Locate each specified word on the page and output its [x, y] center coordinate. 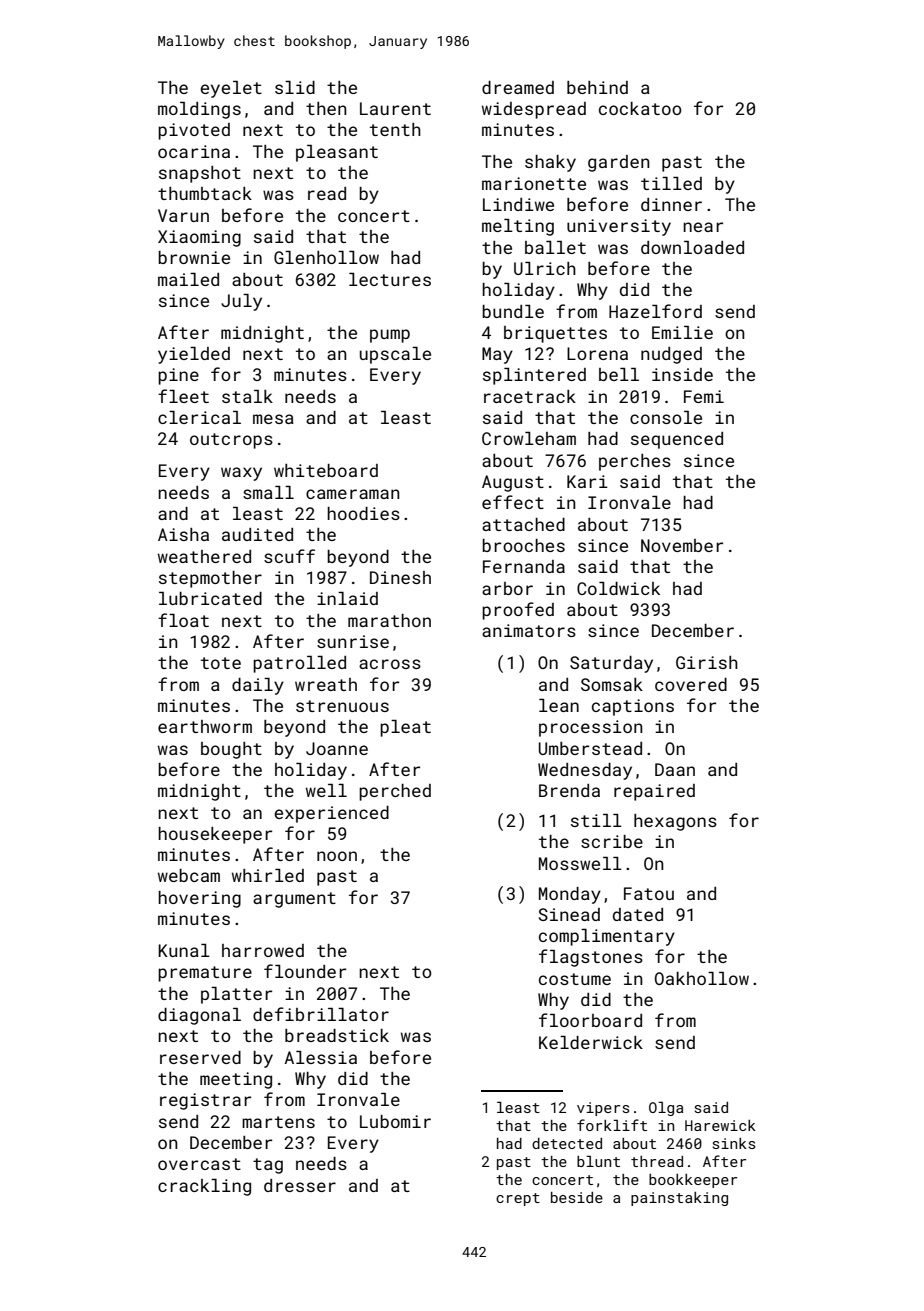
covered [691, 684]
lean [559, 705]
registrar [205, 1101]
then [326, 108]
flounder [305, 971]
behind [597, 87]
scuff [289, 556]
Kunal [184, 950]
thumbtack [205, 193]
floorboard [590, 1020]
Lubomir [395, 1121]
